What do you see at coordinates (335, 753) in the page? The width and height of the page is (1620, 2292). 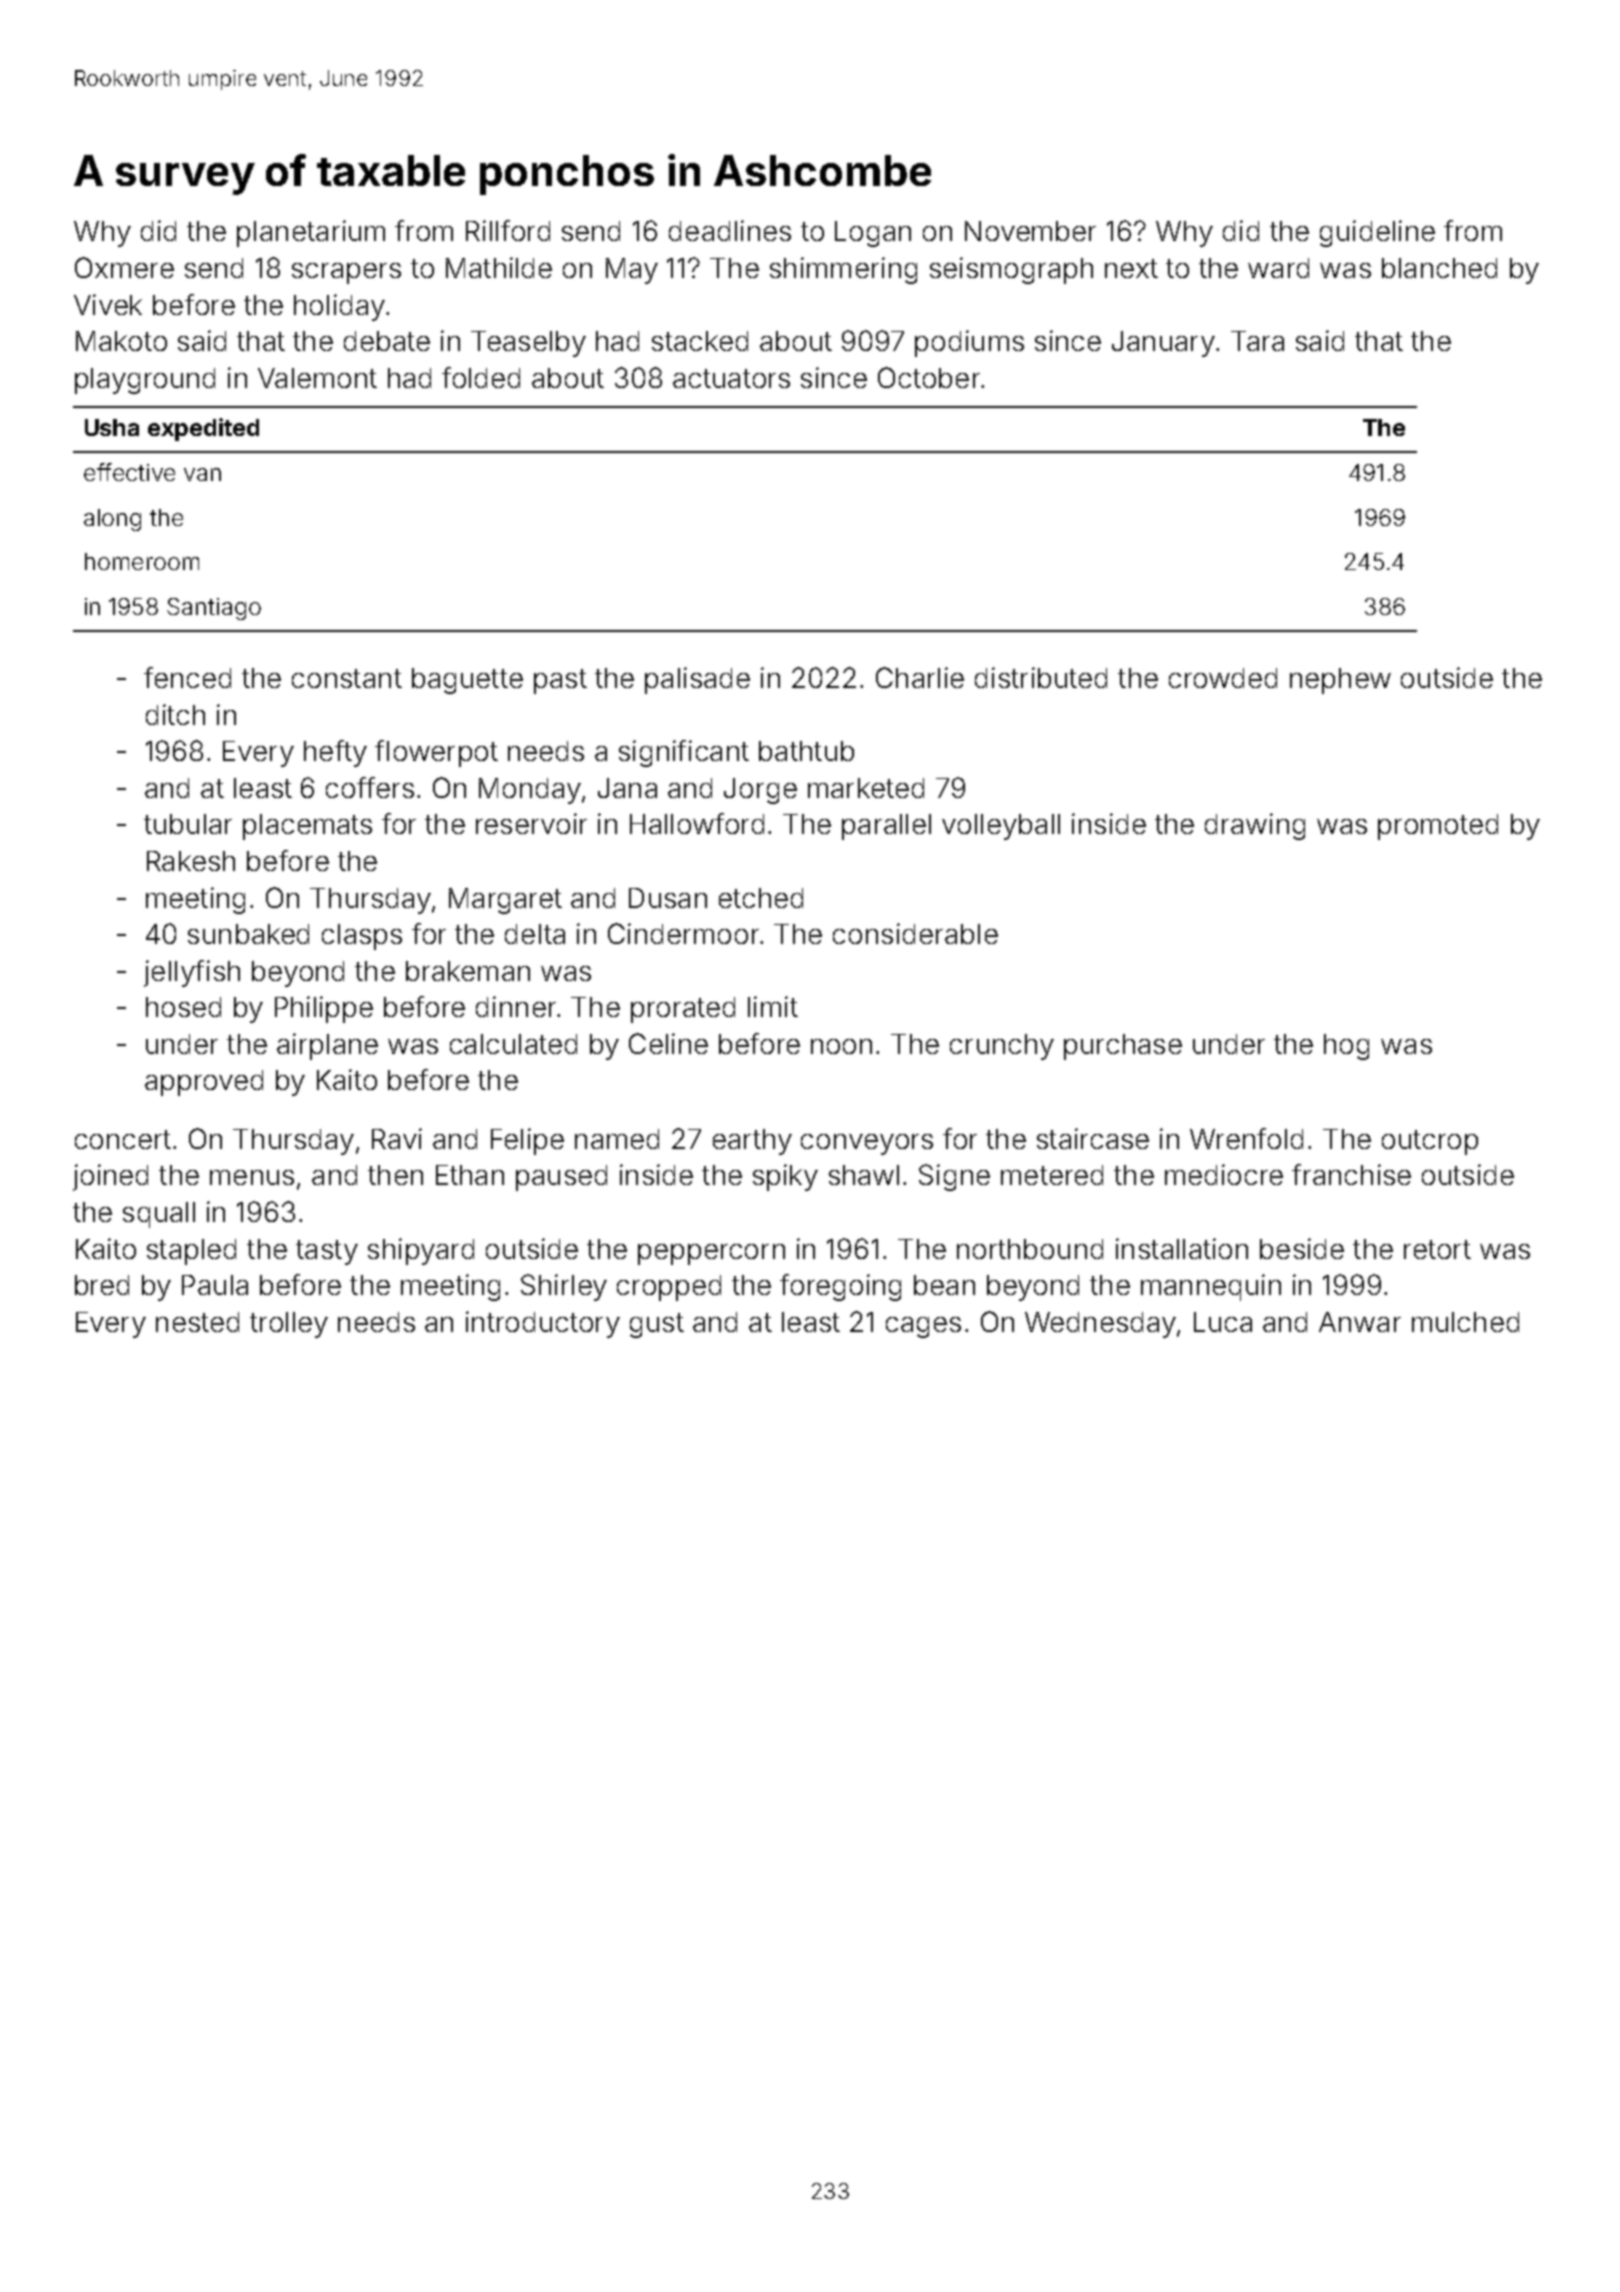 I see `hefty` at bounding box center [335, 753].
